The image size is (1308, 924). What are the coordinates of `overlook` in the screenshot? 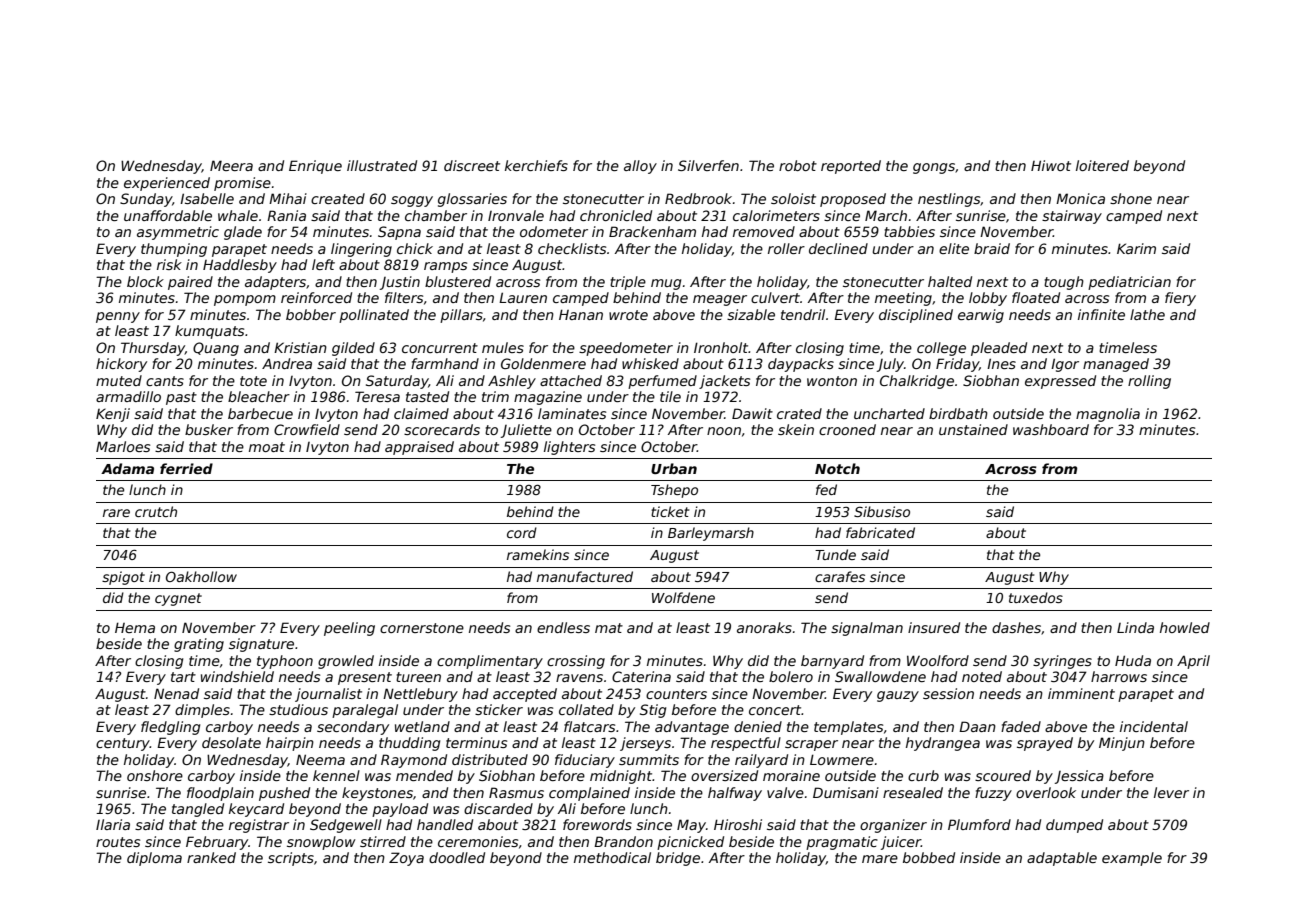 It's located at (1046, 792).
